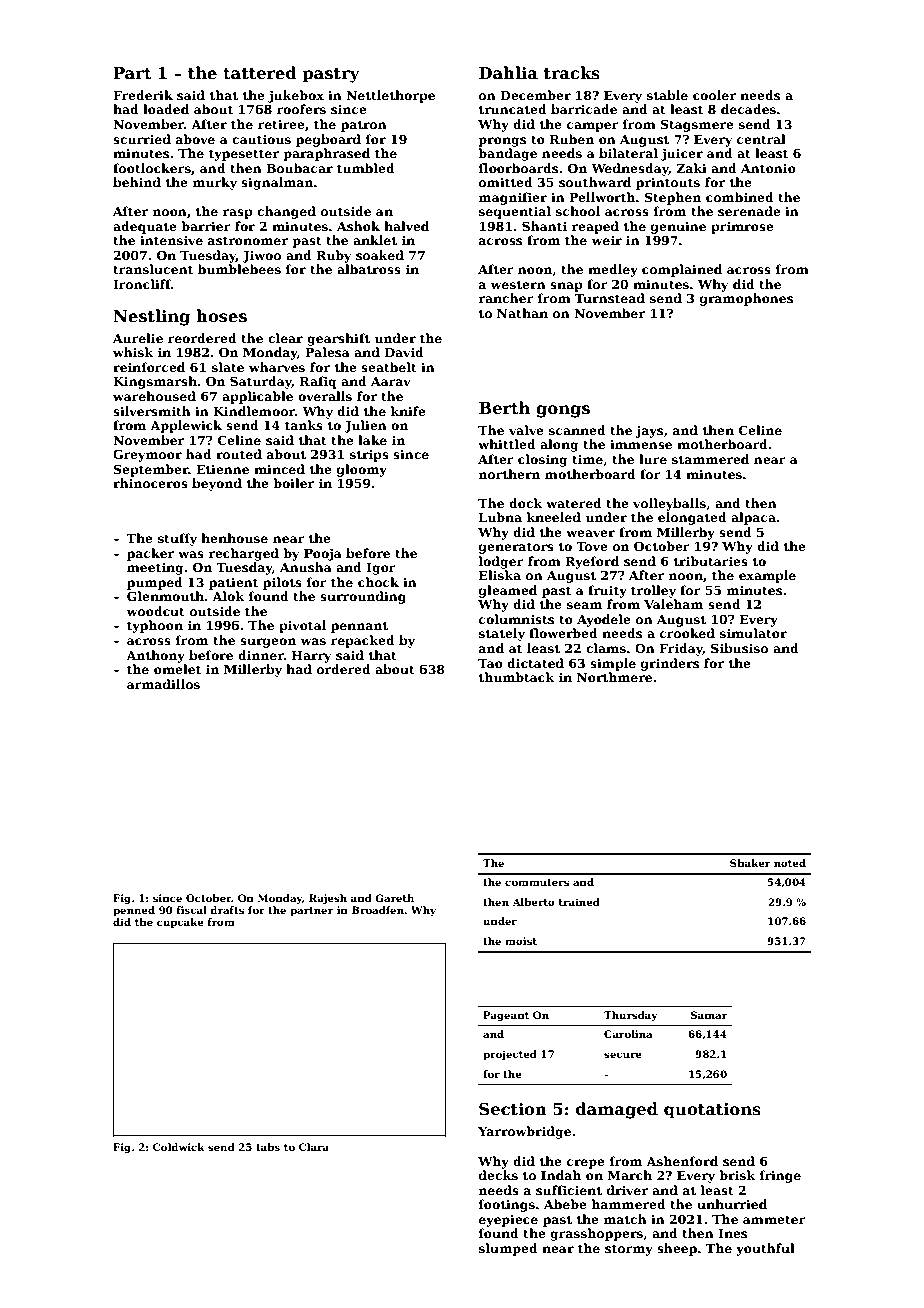 The height and width of the page is (1308, 924). I want to click on Coldwick, so click(179, 1147).
